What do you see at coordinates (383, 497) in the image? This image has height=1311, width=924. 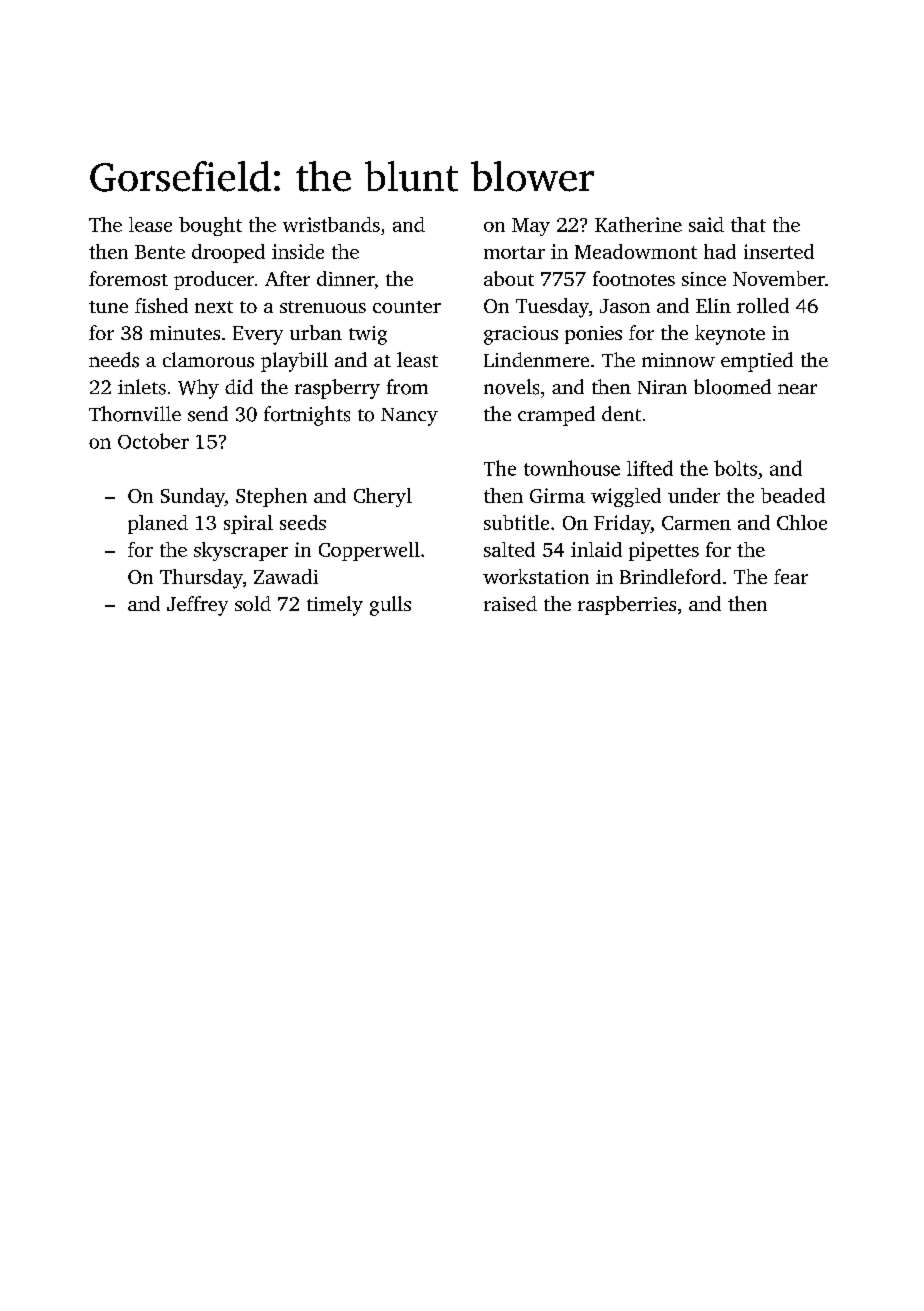 I see `Cheryl` at bounding box center [383, 497].
